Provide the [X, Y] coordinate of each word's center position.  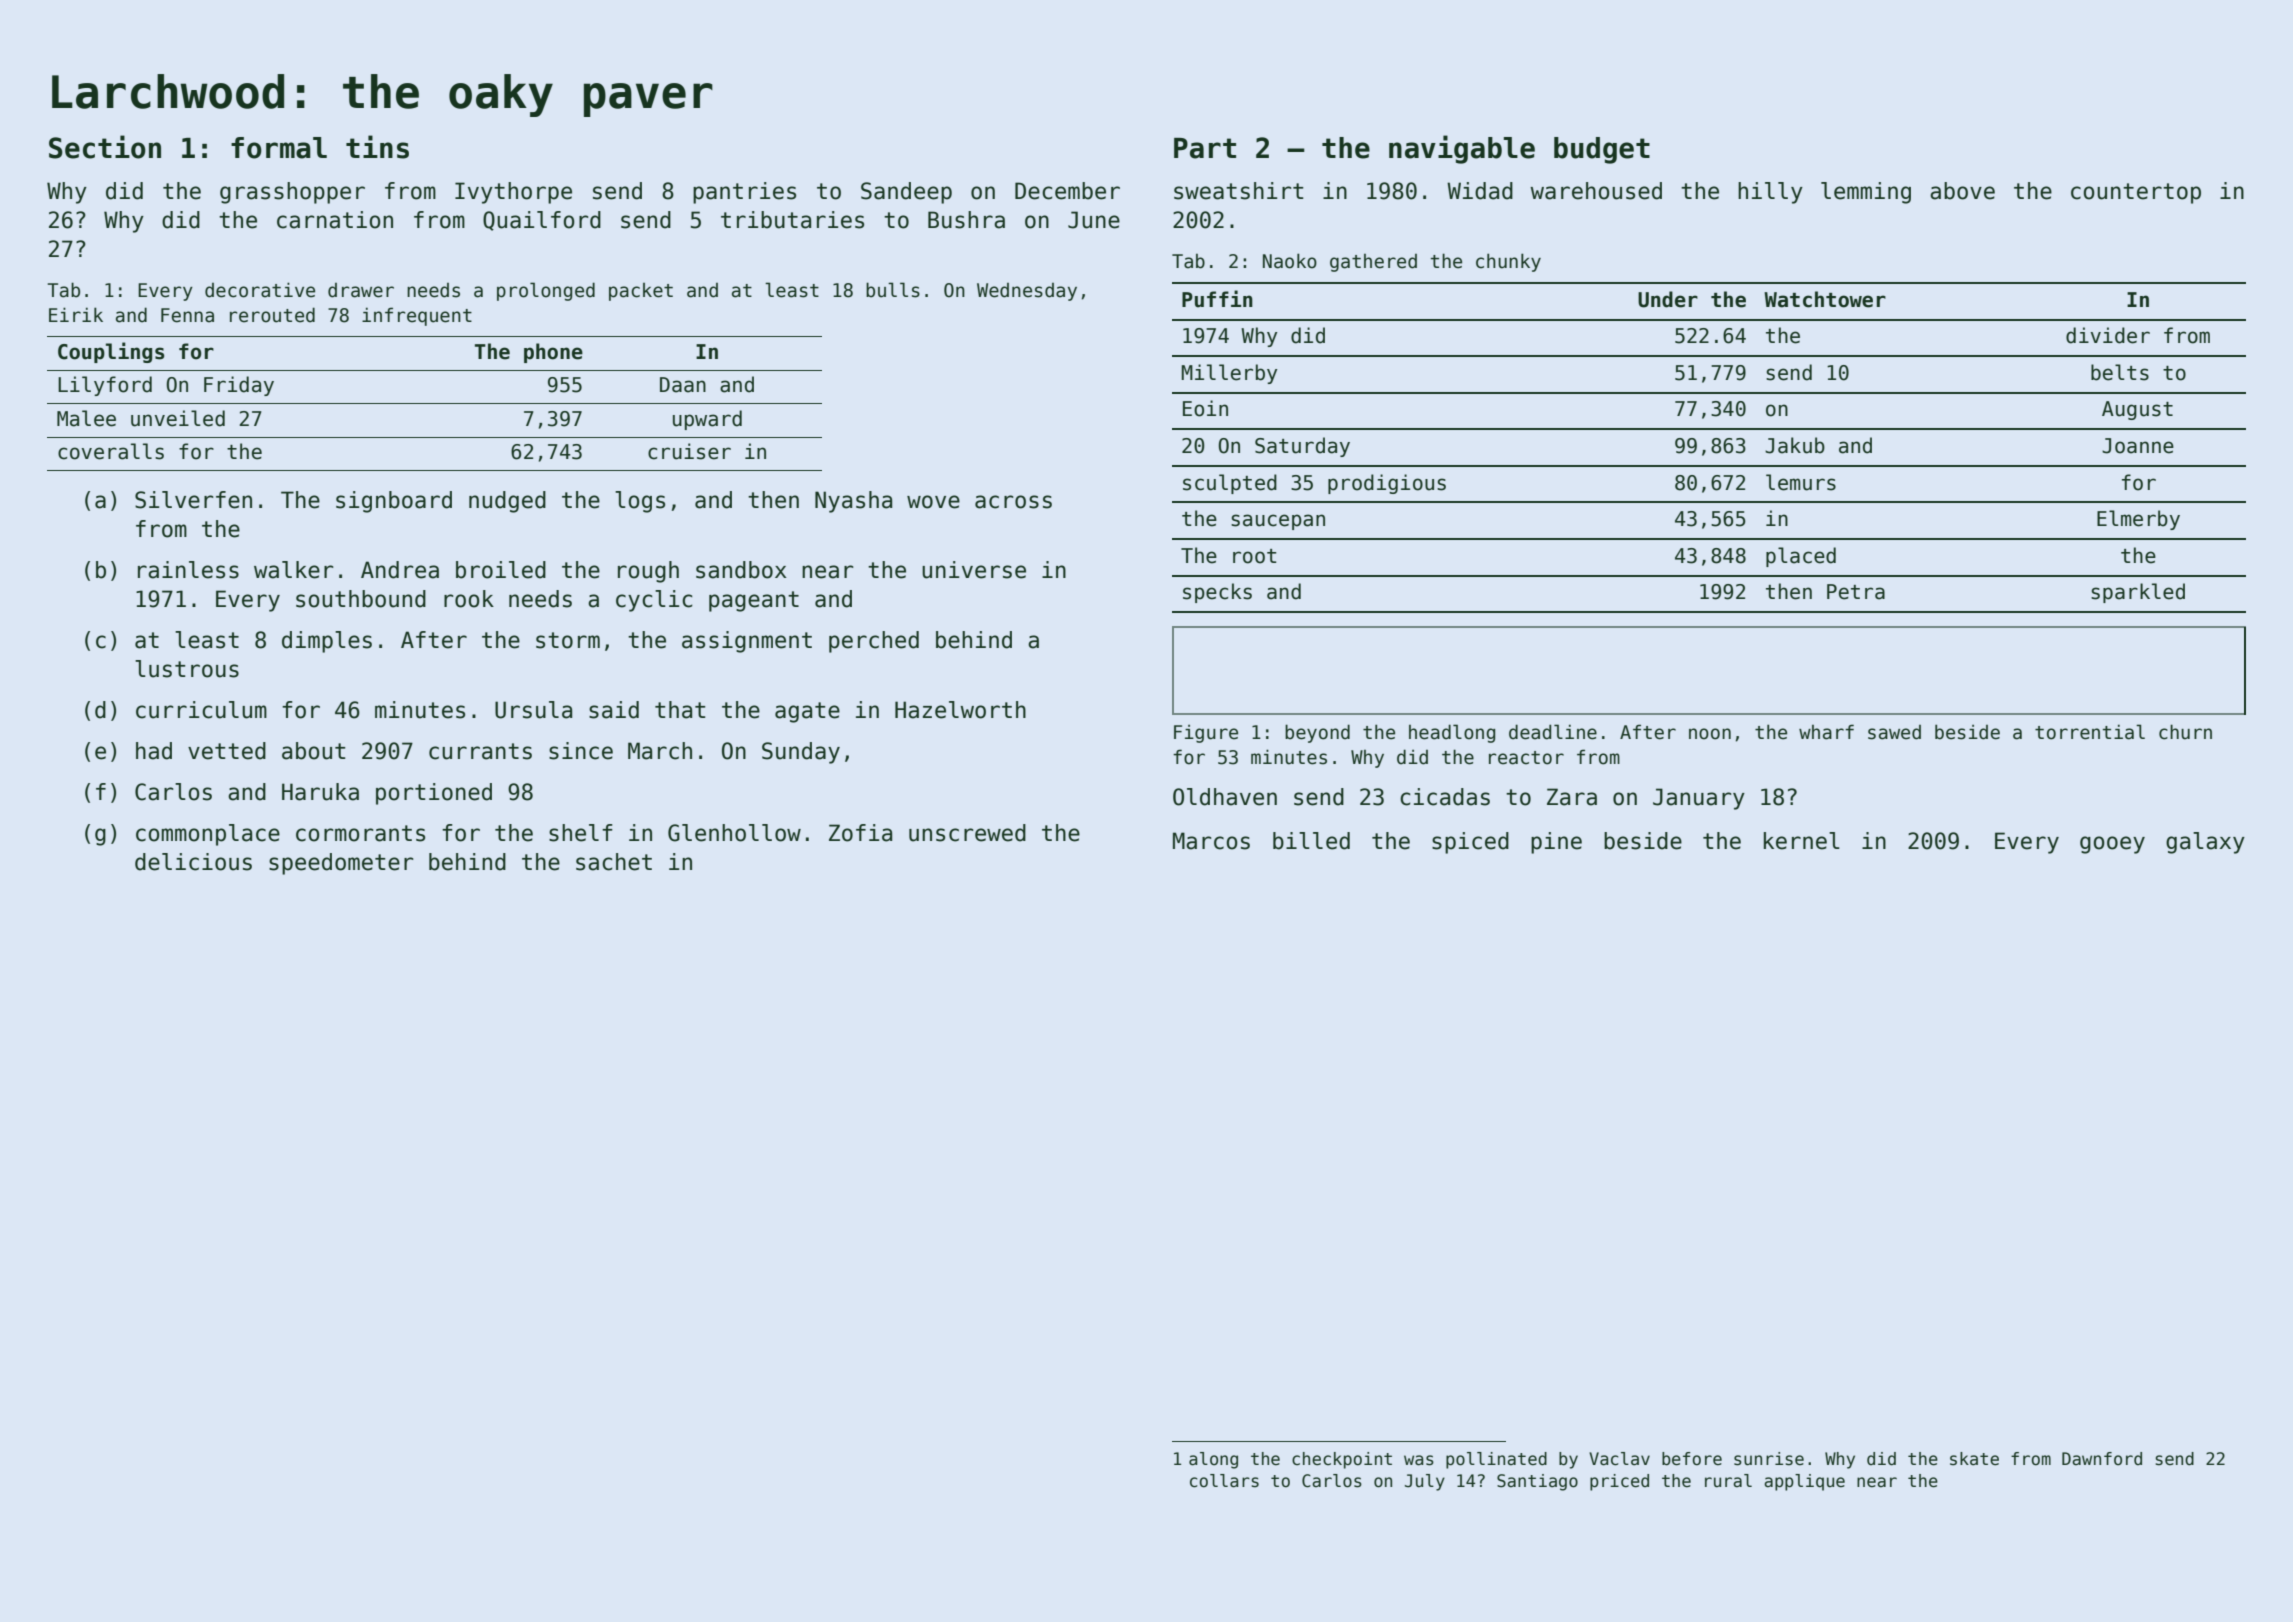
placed [1801, 557]
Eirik [76, 314]
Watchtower [1825, 299]
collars [1224, 1481]
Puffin [1217, 299]
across [1013, 502]
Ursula [533, 710]
